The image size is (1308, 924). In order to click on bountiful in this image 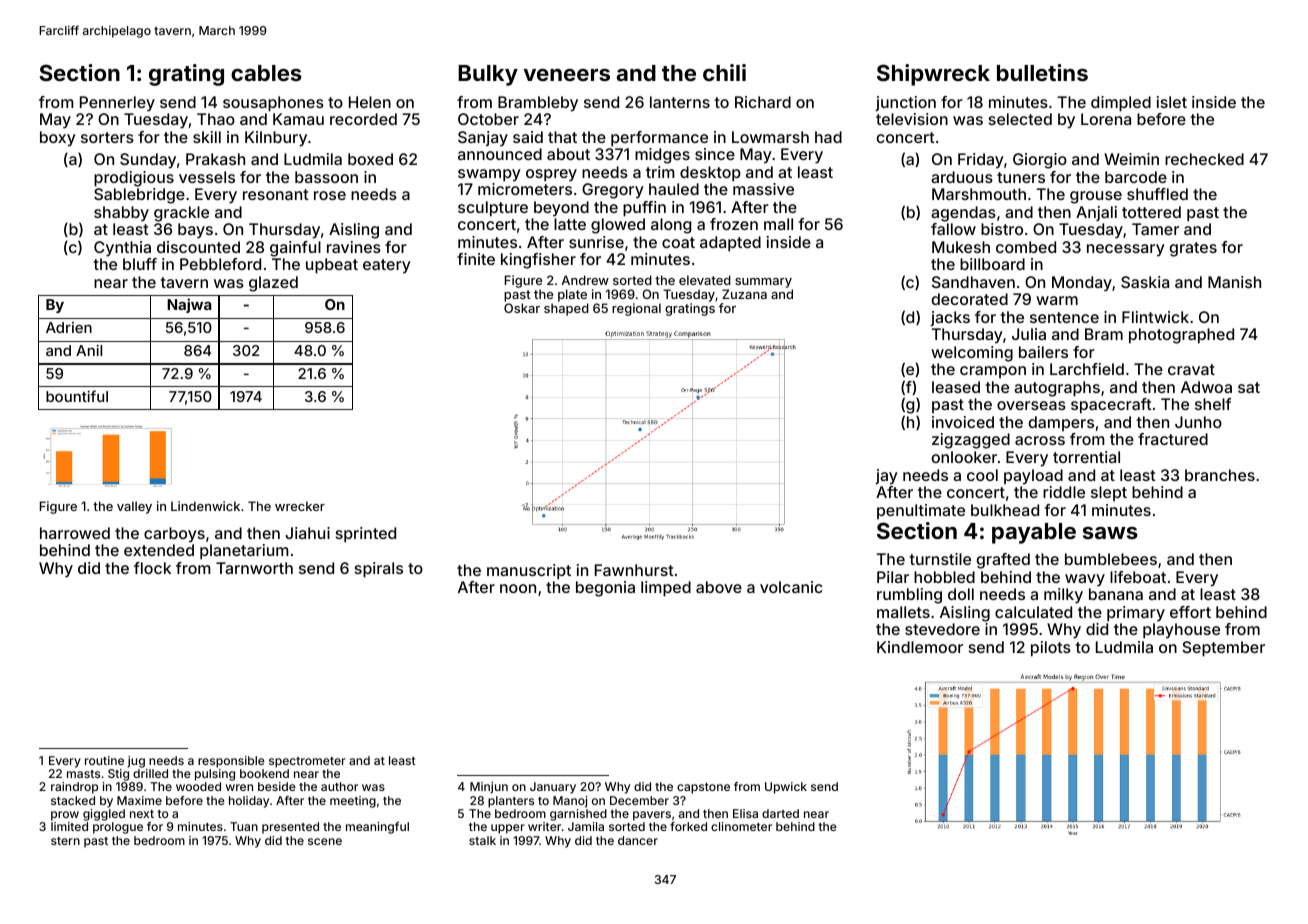, I will do `click(77, 396)`.
